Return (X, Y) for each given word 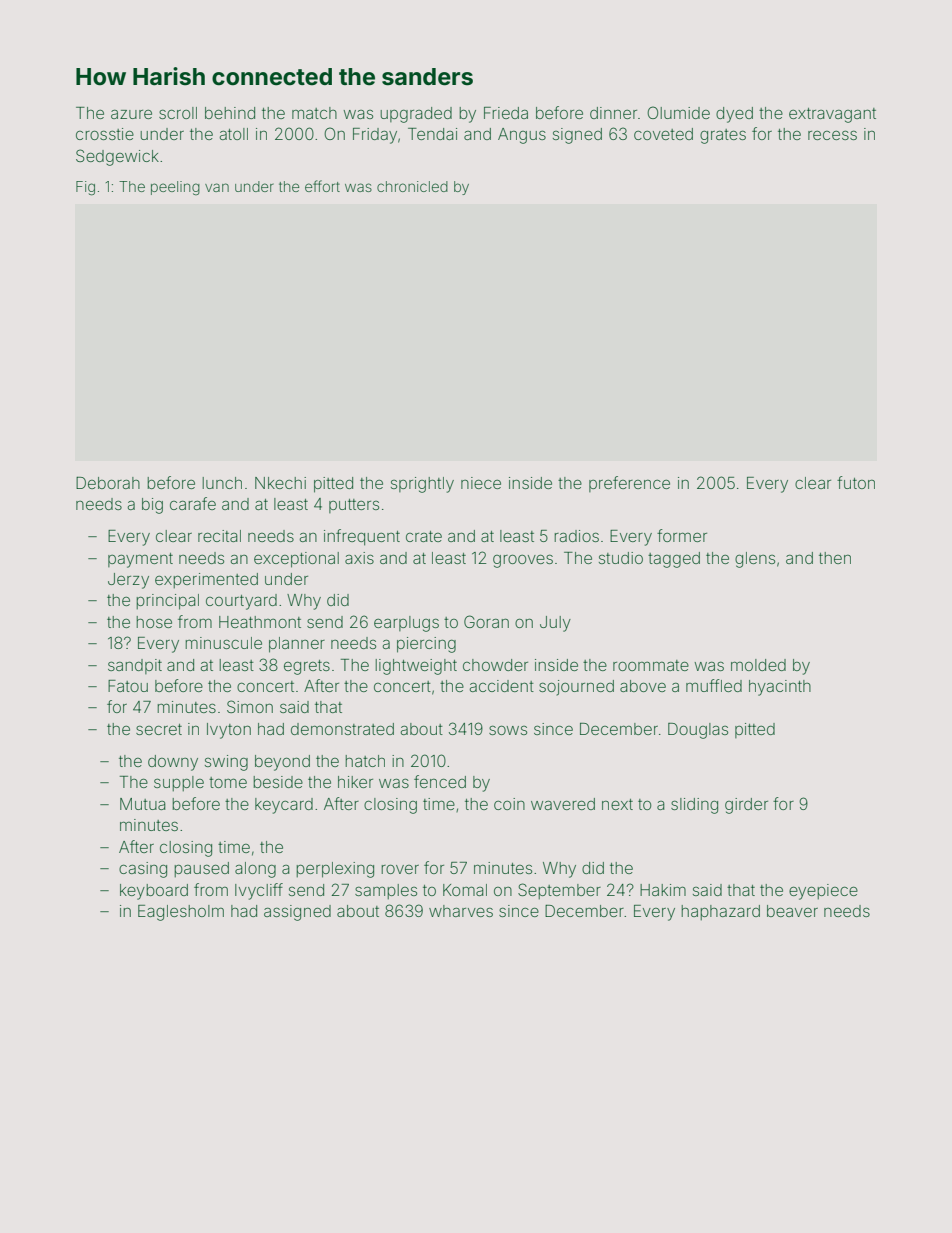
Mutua (143, 804)
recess (832, 135)
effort (322, 186)
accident (502, 686)
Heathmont (260, 622)
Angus (522, 136)
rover (400, 869)
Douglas (698, 731)
